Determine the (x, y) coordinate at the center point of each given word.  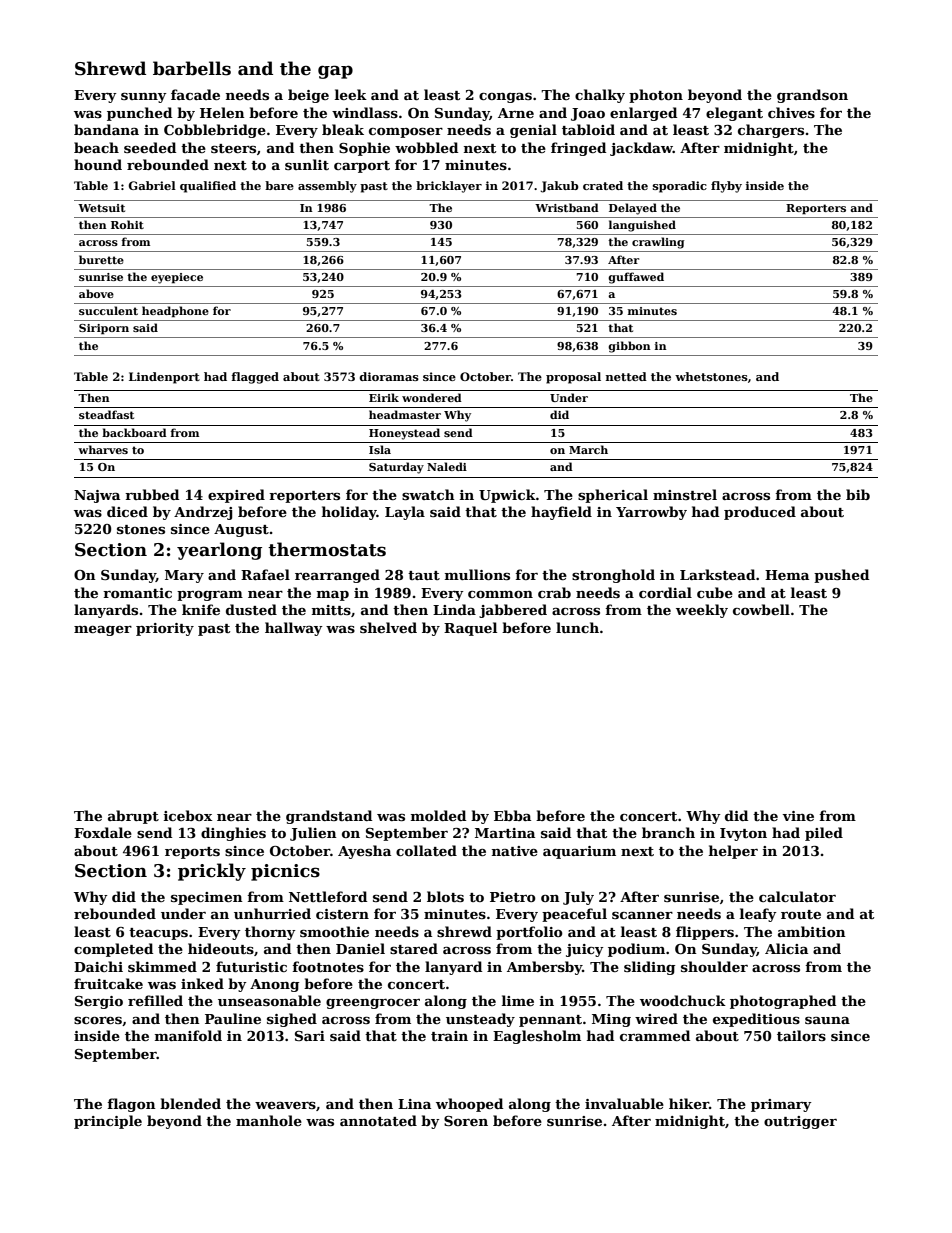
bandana (106, 129)
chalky (600, 96)
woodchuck (683, 1000)
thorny (270, 933)
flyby (726, 187)
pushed (841, 576)
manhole (269, 1120)
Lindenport (164, 378)
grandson (812, 96)
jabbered (513, 611)
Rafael (265, 574)
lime (518, 1000)
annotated (378, 1120)
